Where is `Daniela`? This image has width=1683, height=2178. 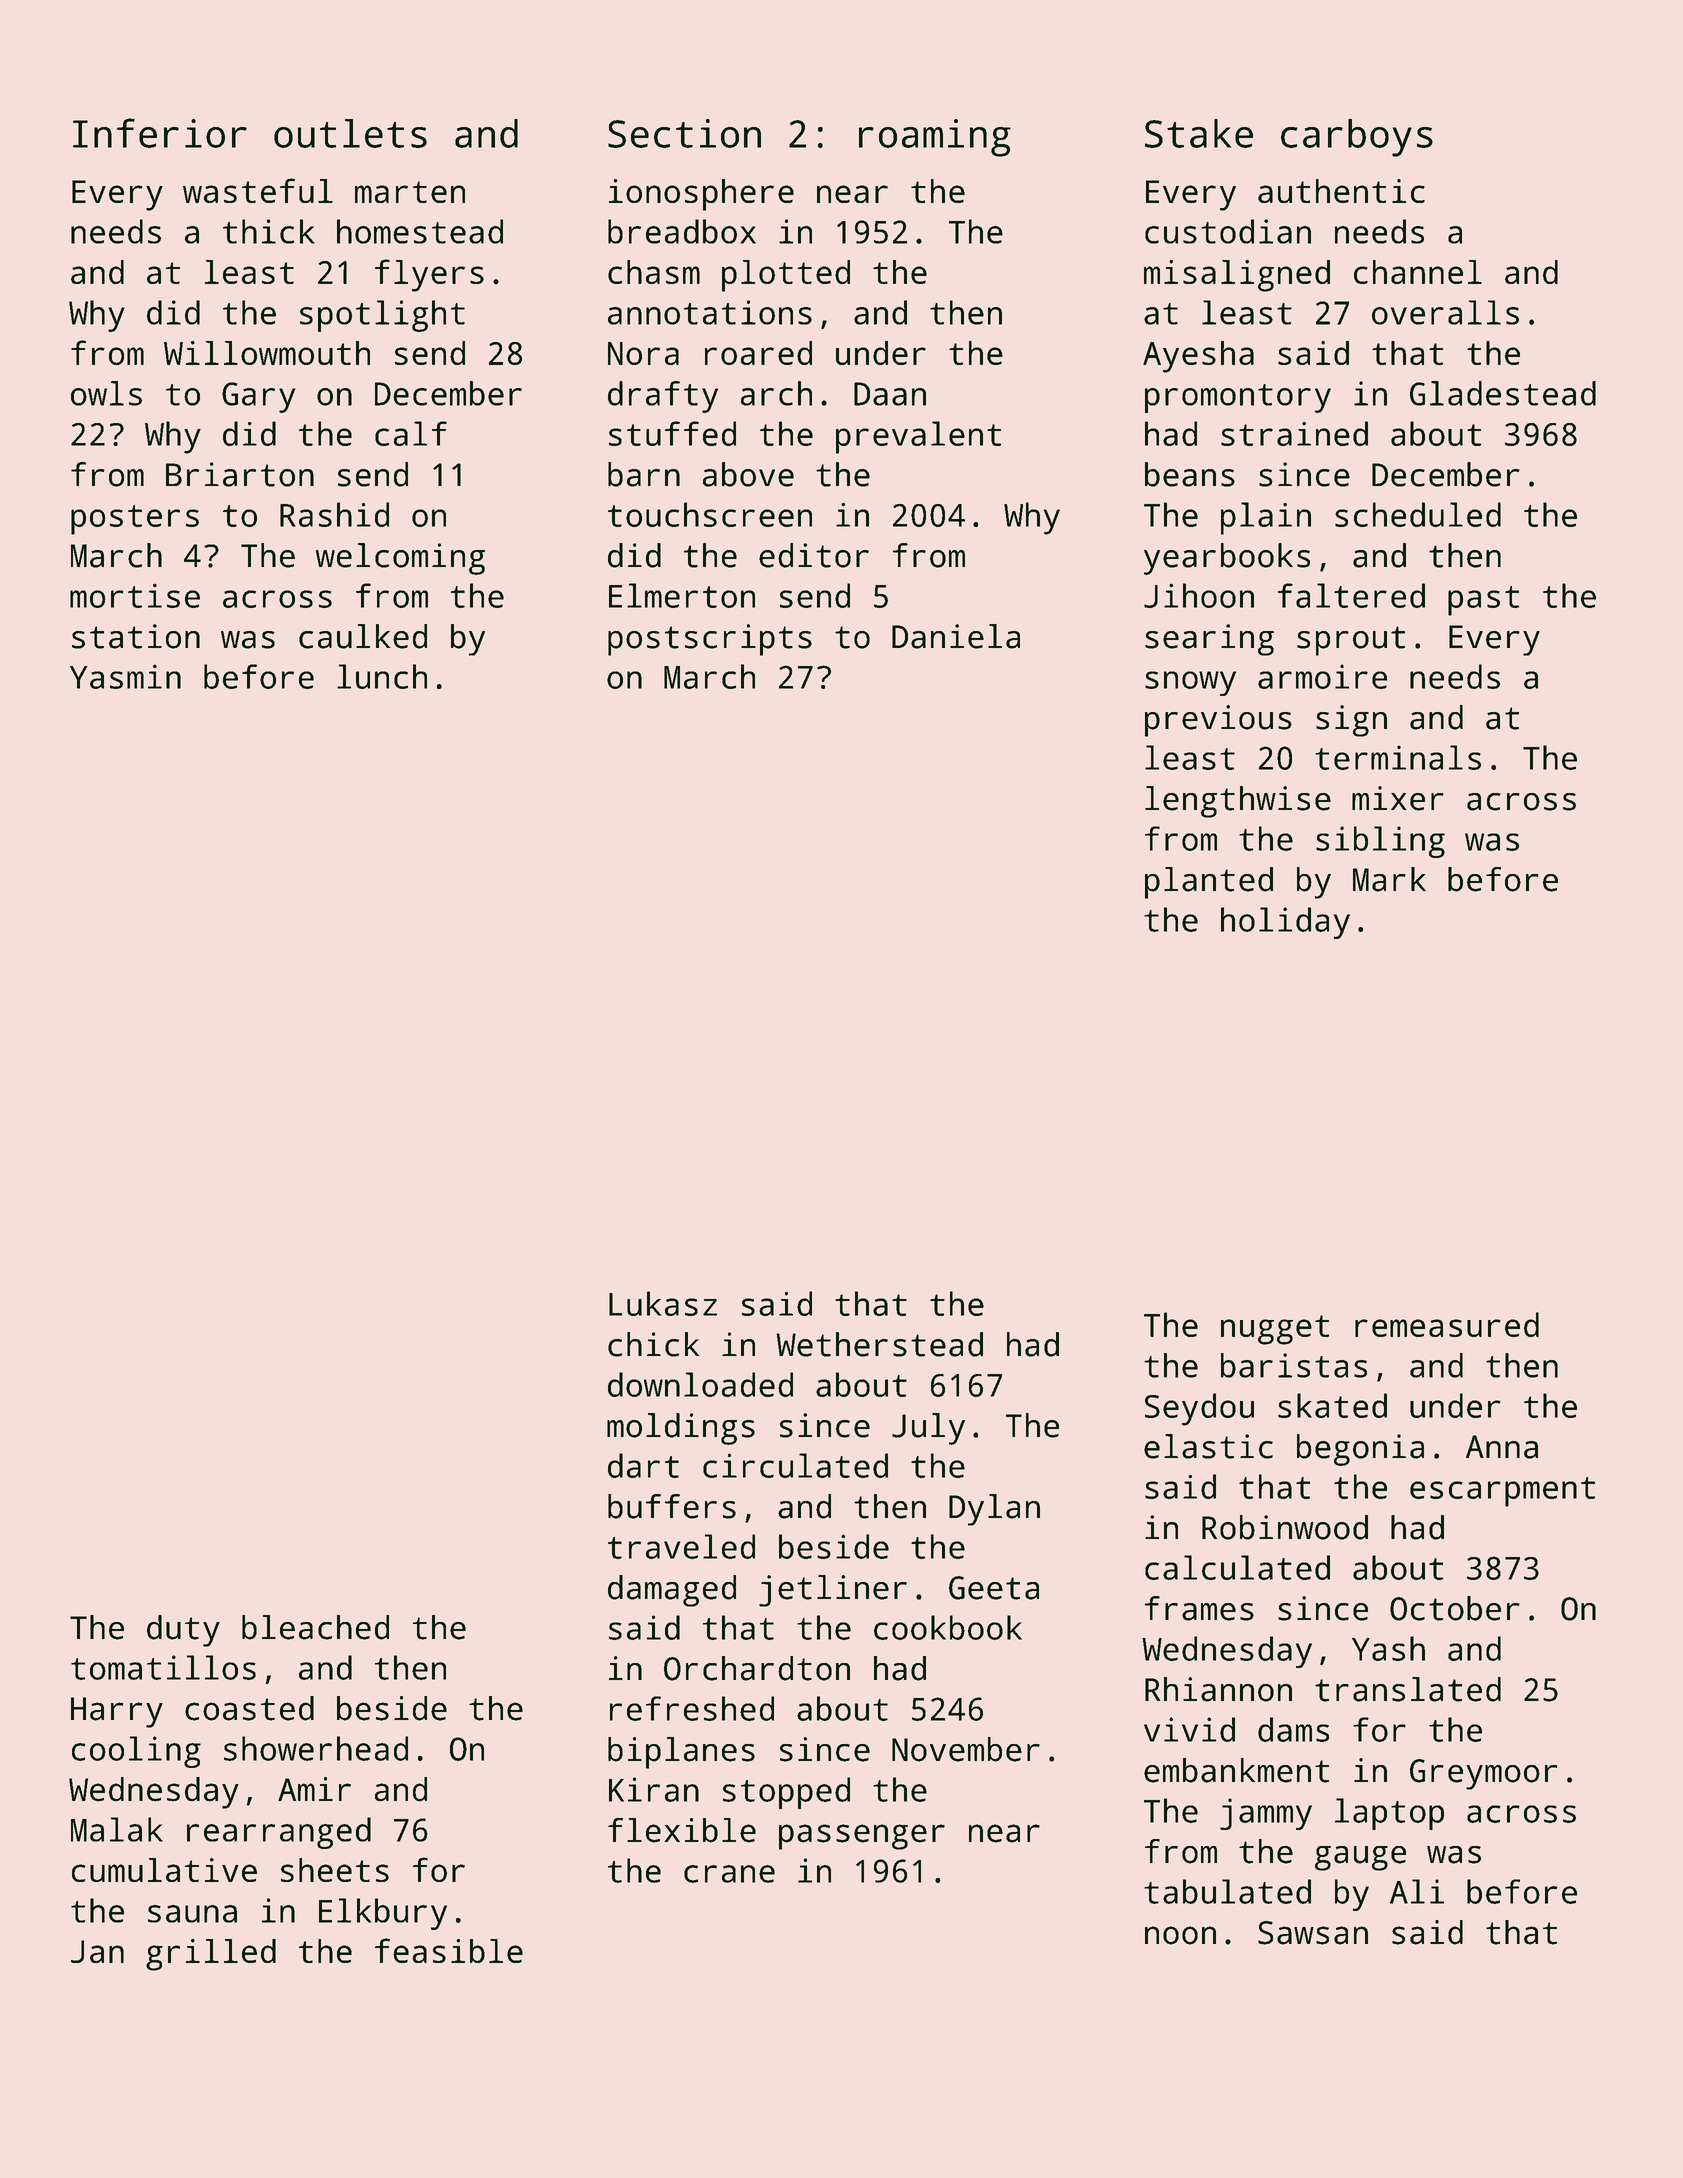
Daniela is located at coordinates (956, 636).
